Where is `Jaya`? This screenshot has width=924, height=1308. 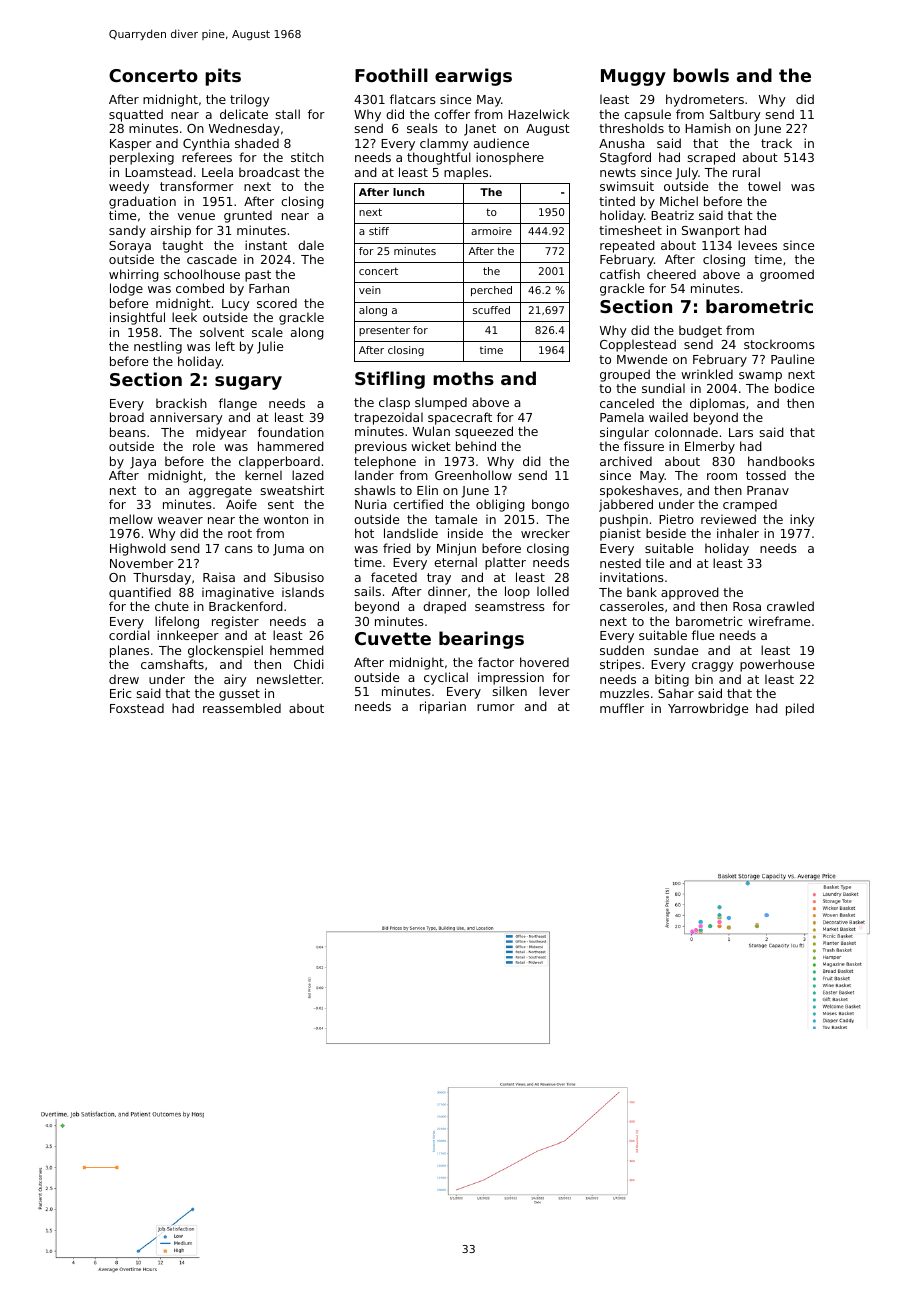 Jaya is located at coordinates (143, 463).
